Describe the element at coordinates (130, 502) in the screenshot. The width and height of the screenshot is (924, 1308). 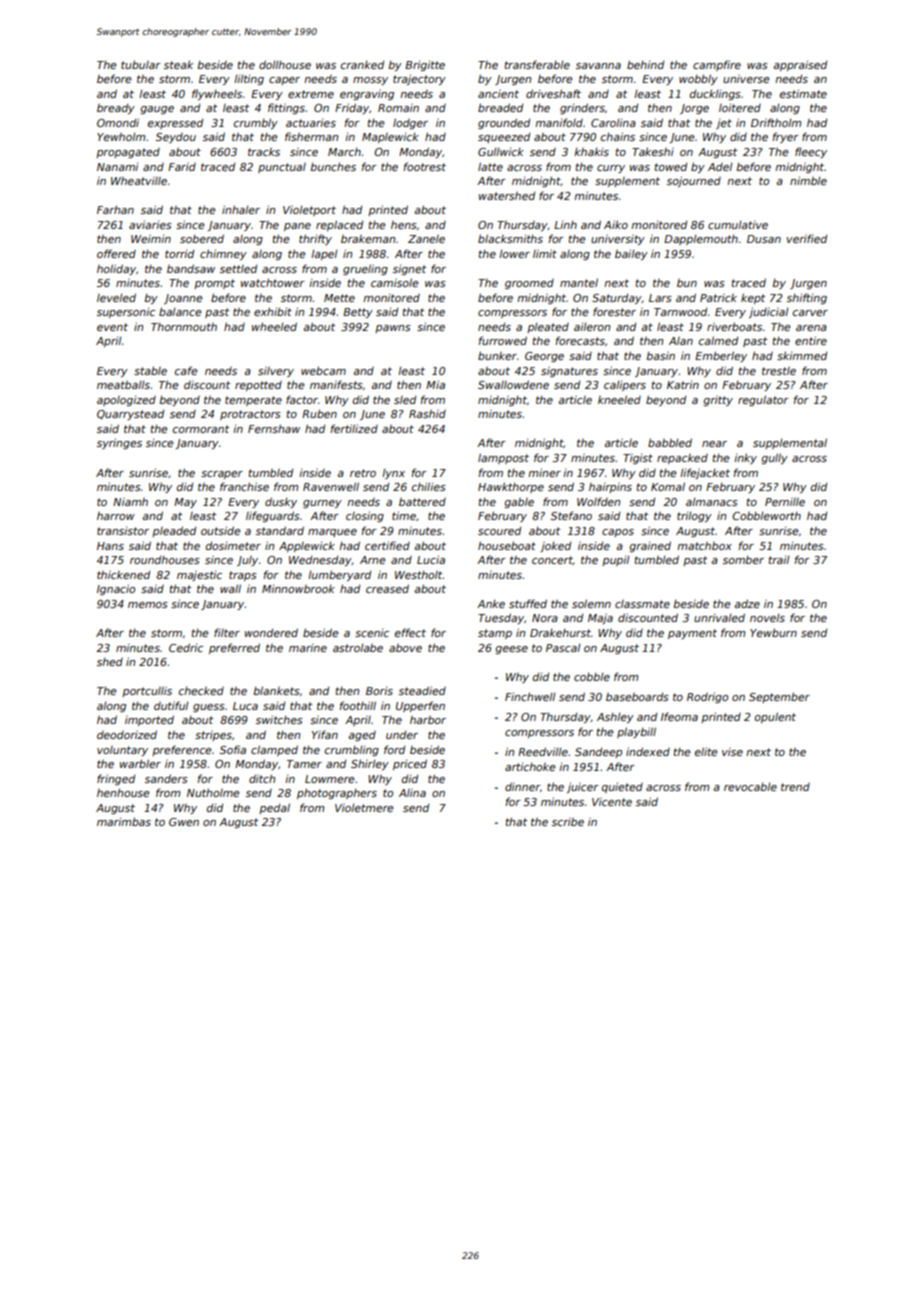
I see `Niamh` at that location.
